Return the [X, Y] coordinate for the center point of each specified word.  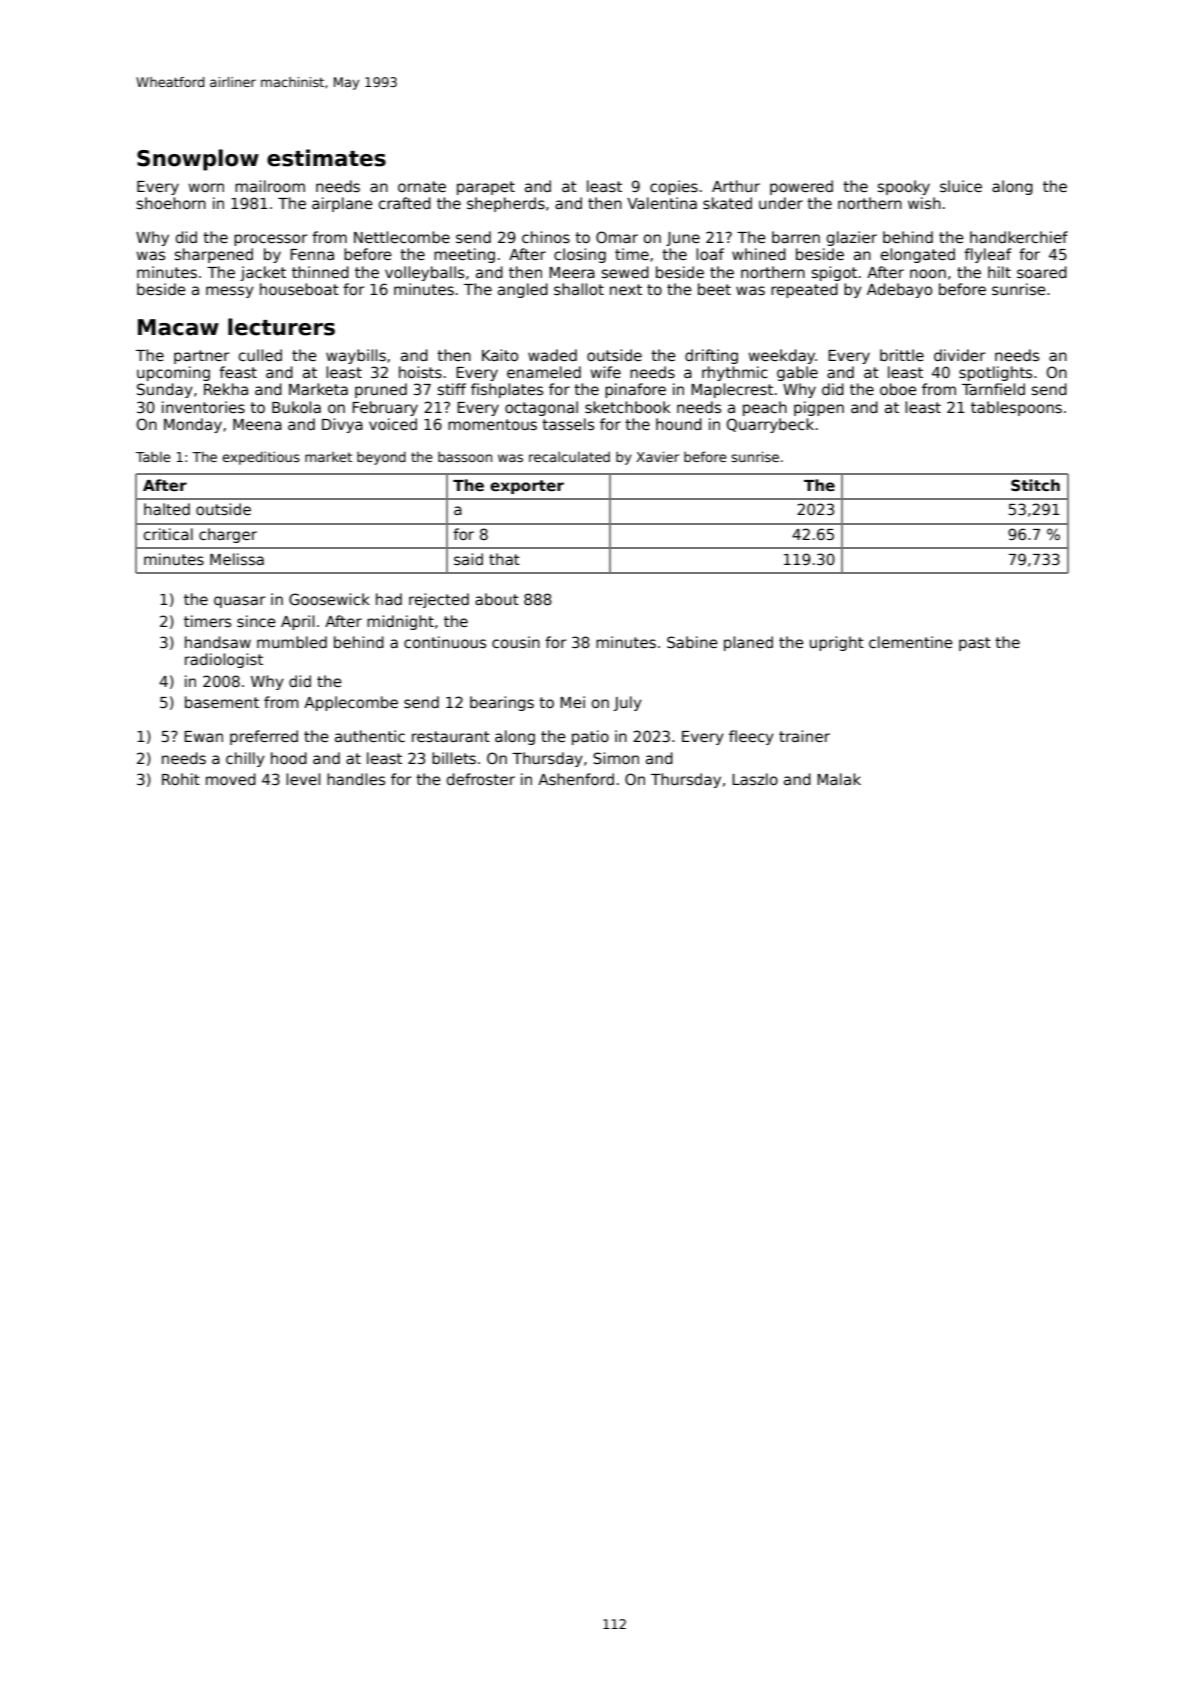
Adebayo [899, 290]
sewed [625, 272]
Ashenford [576, 779]
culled [260, 355]
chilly [245, 759]
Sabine [692, 642]
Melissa [237, 559]
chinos [546, 237]
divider [960, 355]
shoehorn [171, 203]
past [975, 644]
